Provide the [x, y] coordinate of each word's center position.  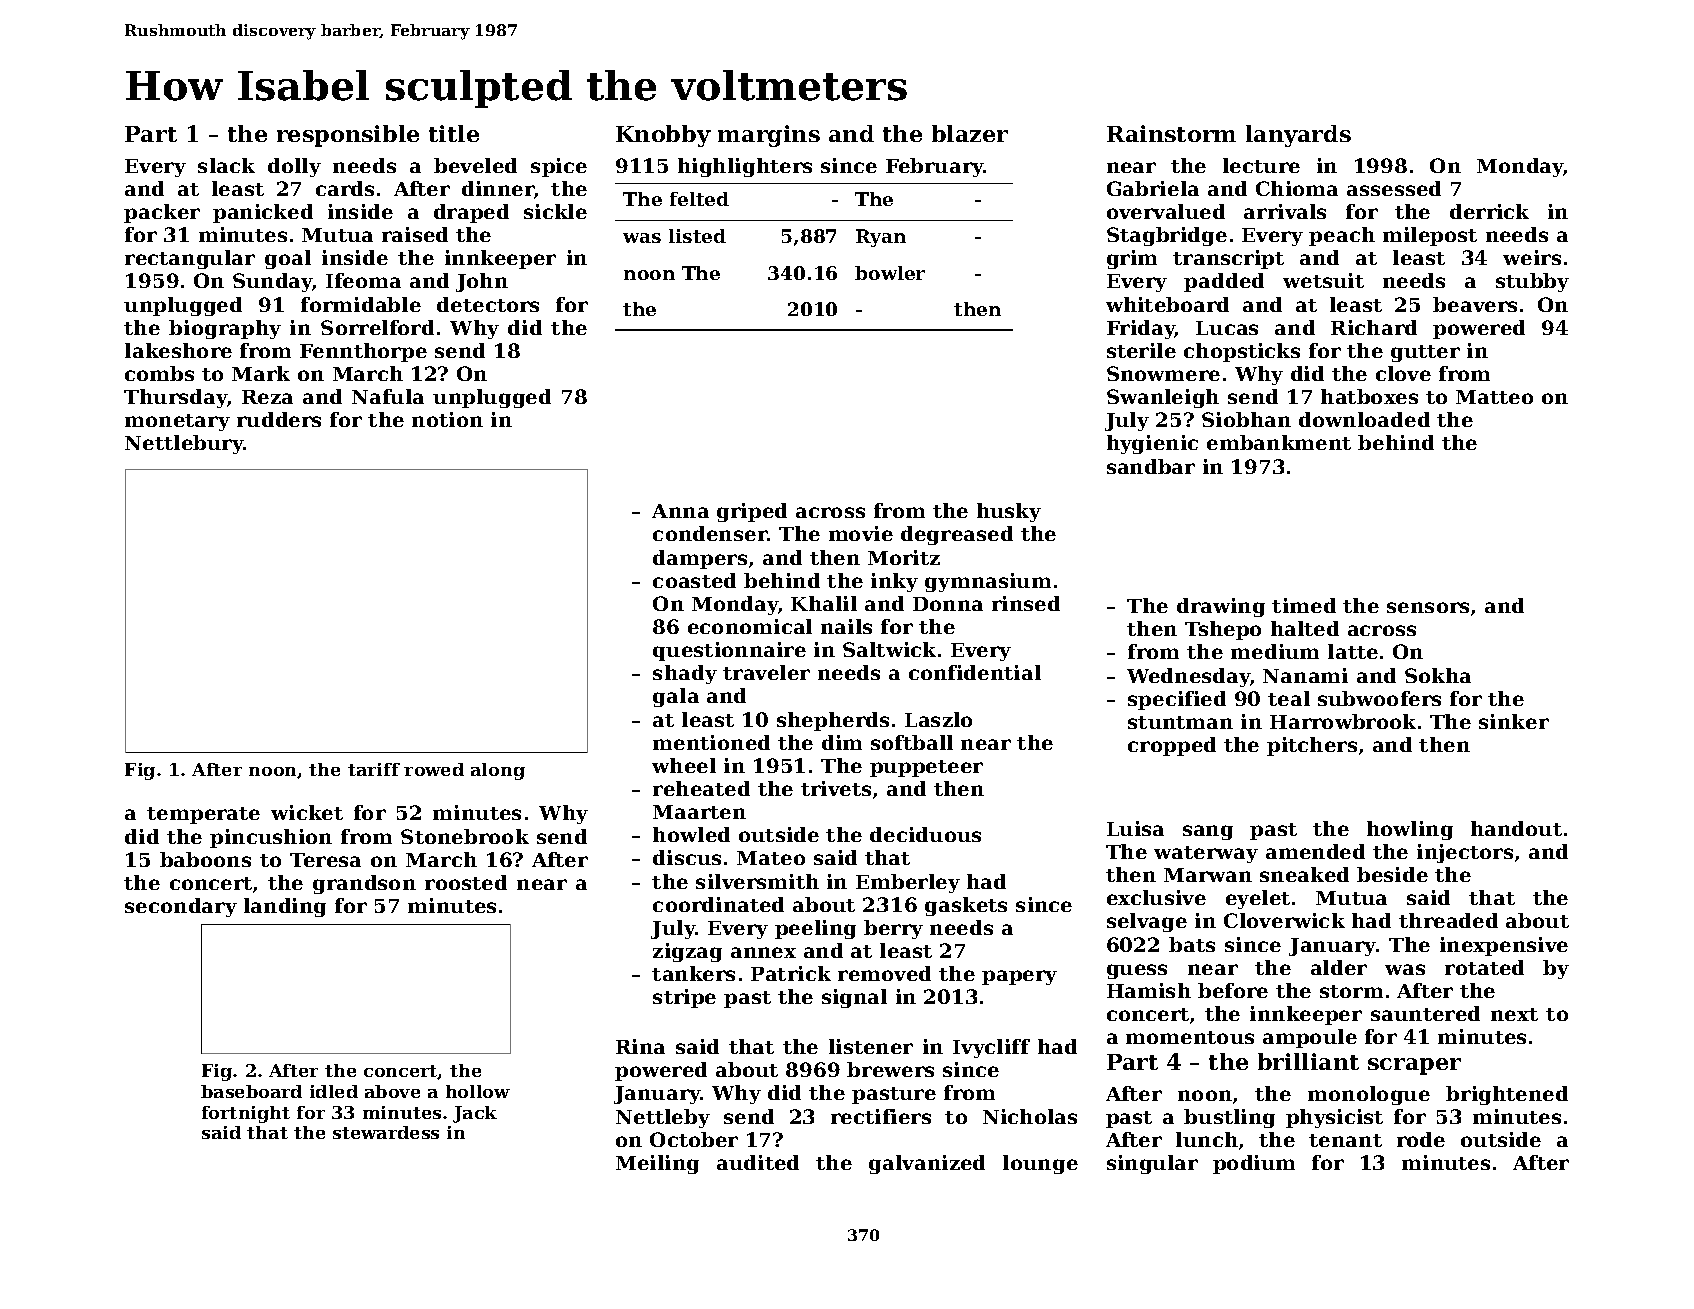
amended [1315, 851]
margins [769, 136]
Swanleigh [1163, 398]
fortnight [246, 1114]
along [498, 771]
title [454, 133]
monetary [177, 422]
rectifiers [881, 1116]
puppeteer [926, 768]
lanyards [1298, 136]
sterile [1141, 350]
